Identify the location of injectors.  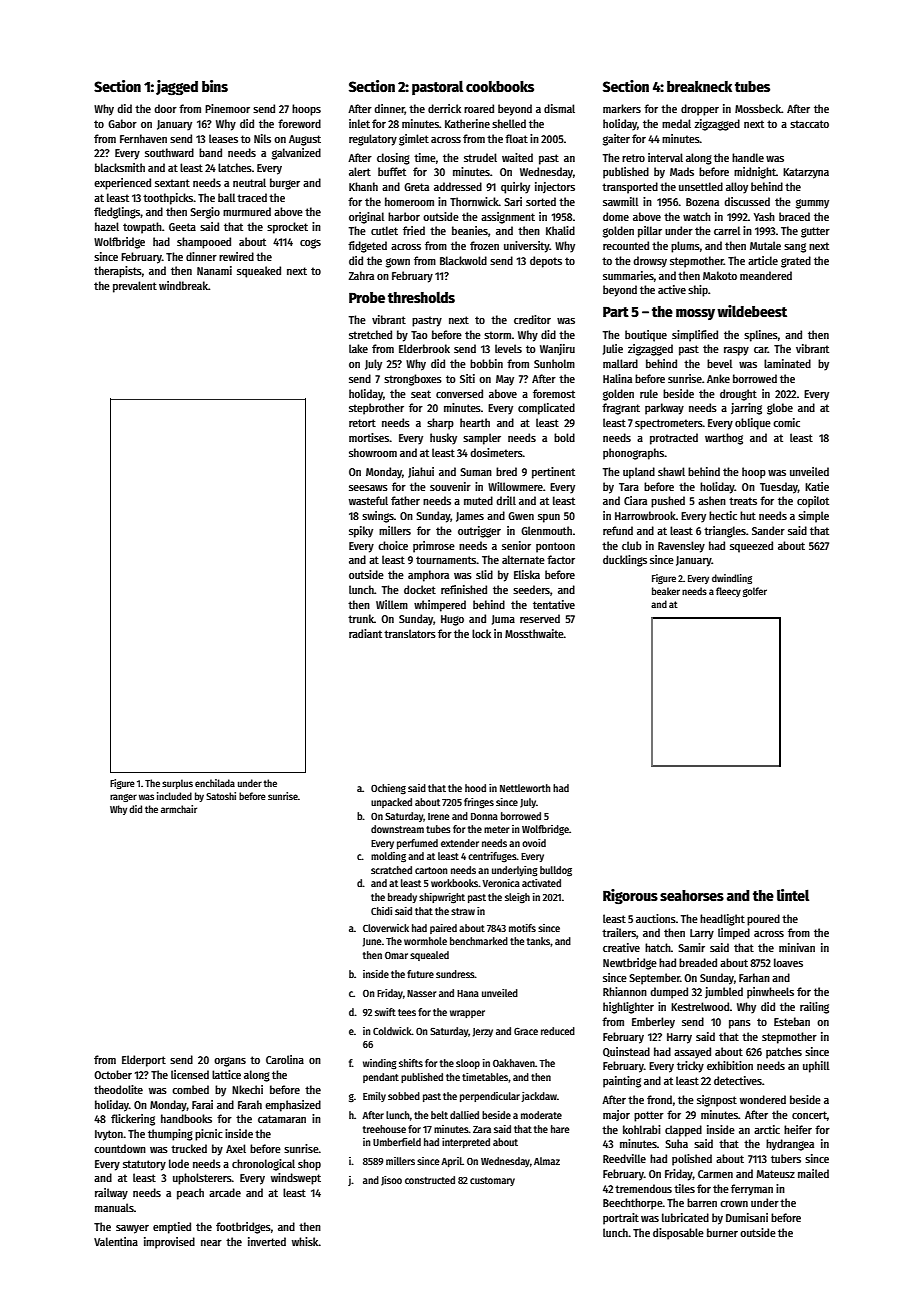
(555, 187).
